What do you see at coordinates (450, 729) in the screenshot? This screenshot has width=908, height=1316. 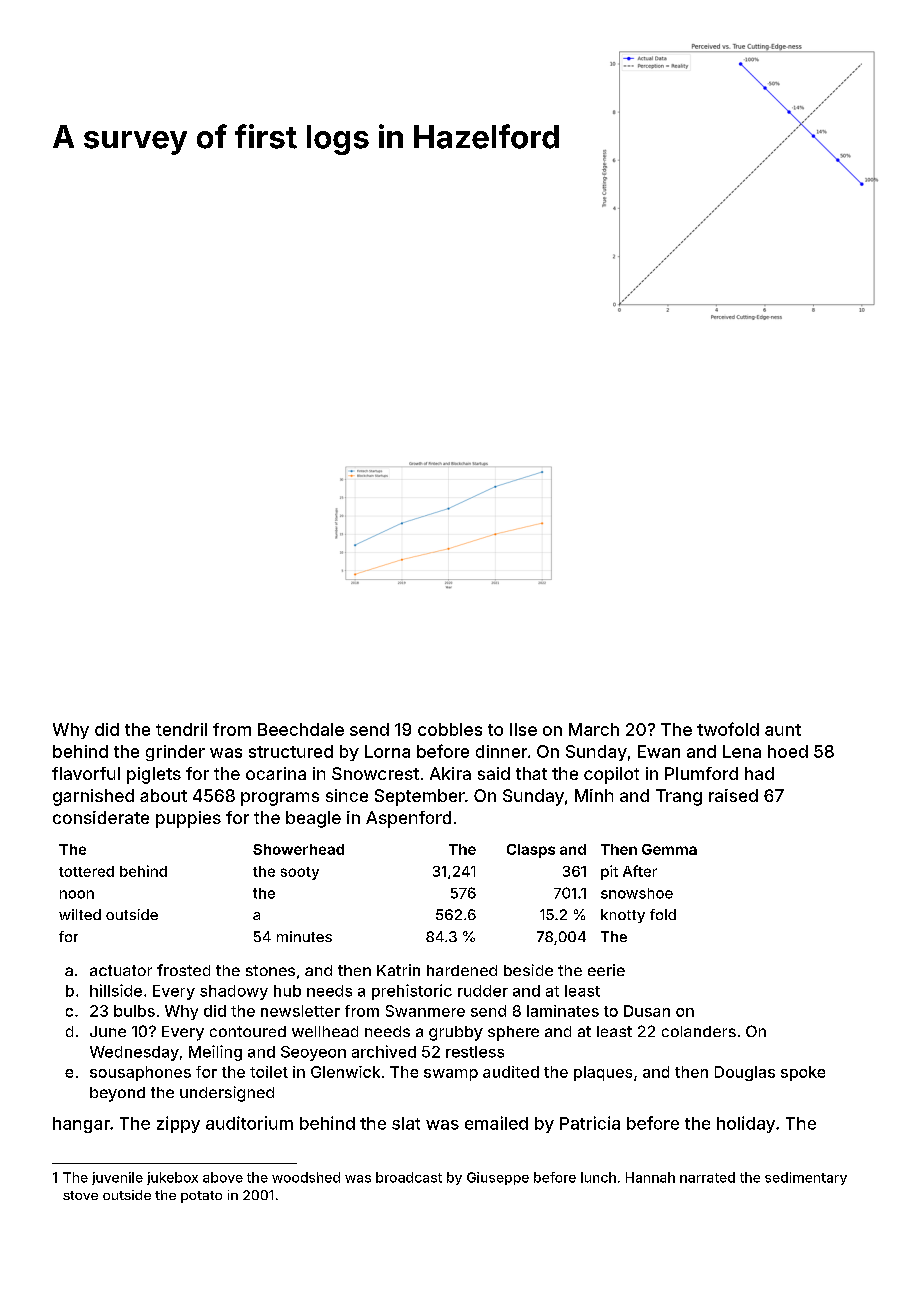 I see `cobbles` at bounding box center [450, 729].
